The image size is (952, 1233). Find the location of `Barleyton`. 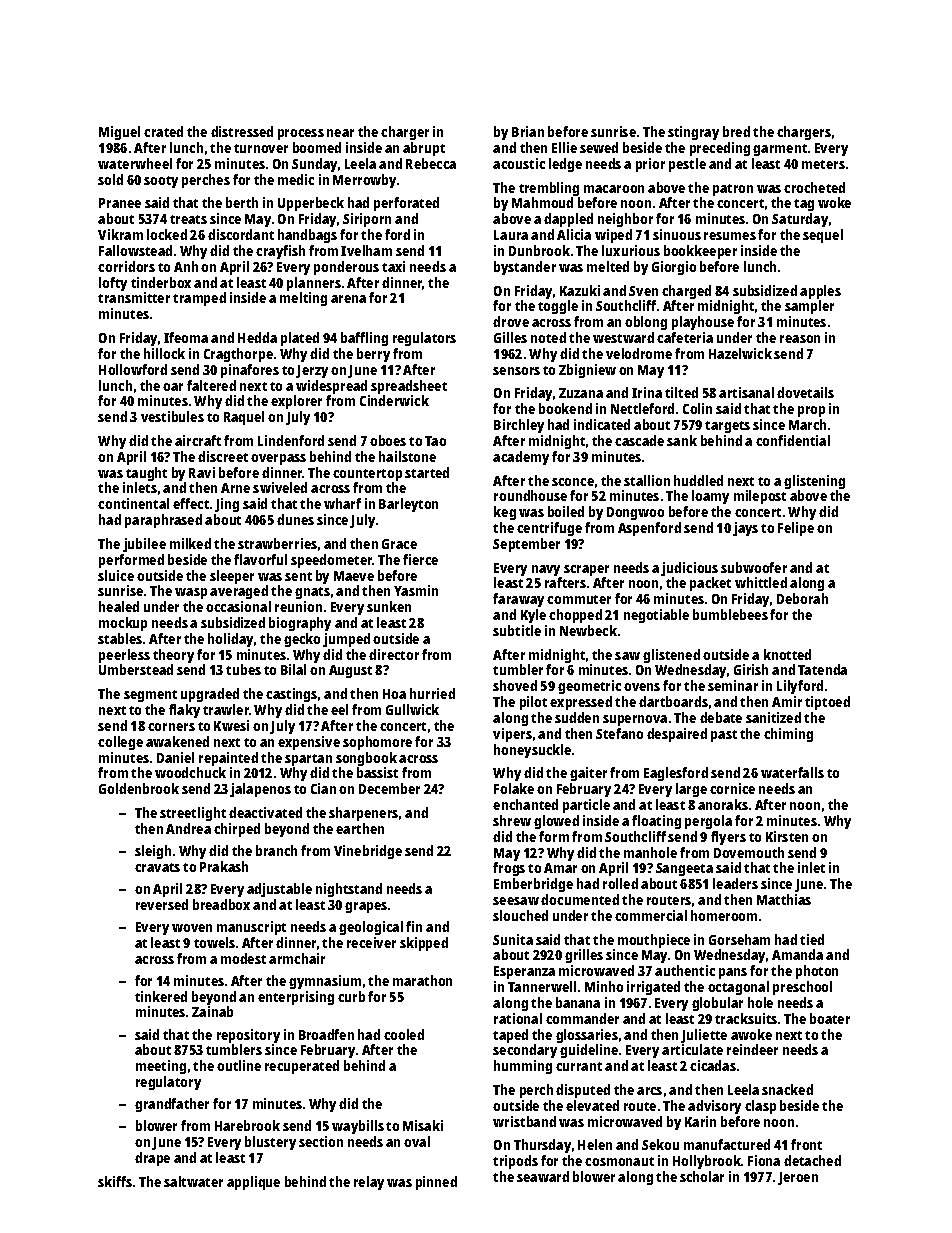

Barleyton is located at coordinates (408, 505).
